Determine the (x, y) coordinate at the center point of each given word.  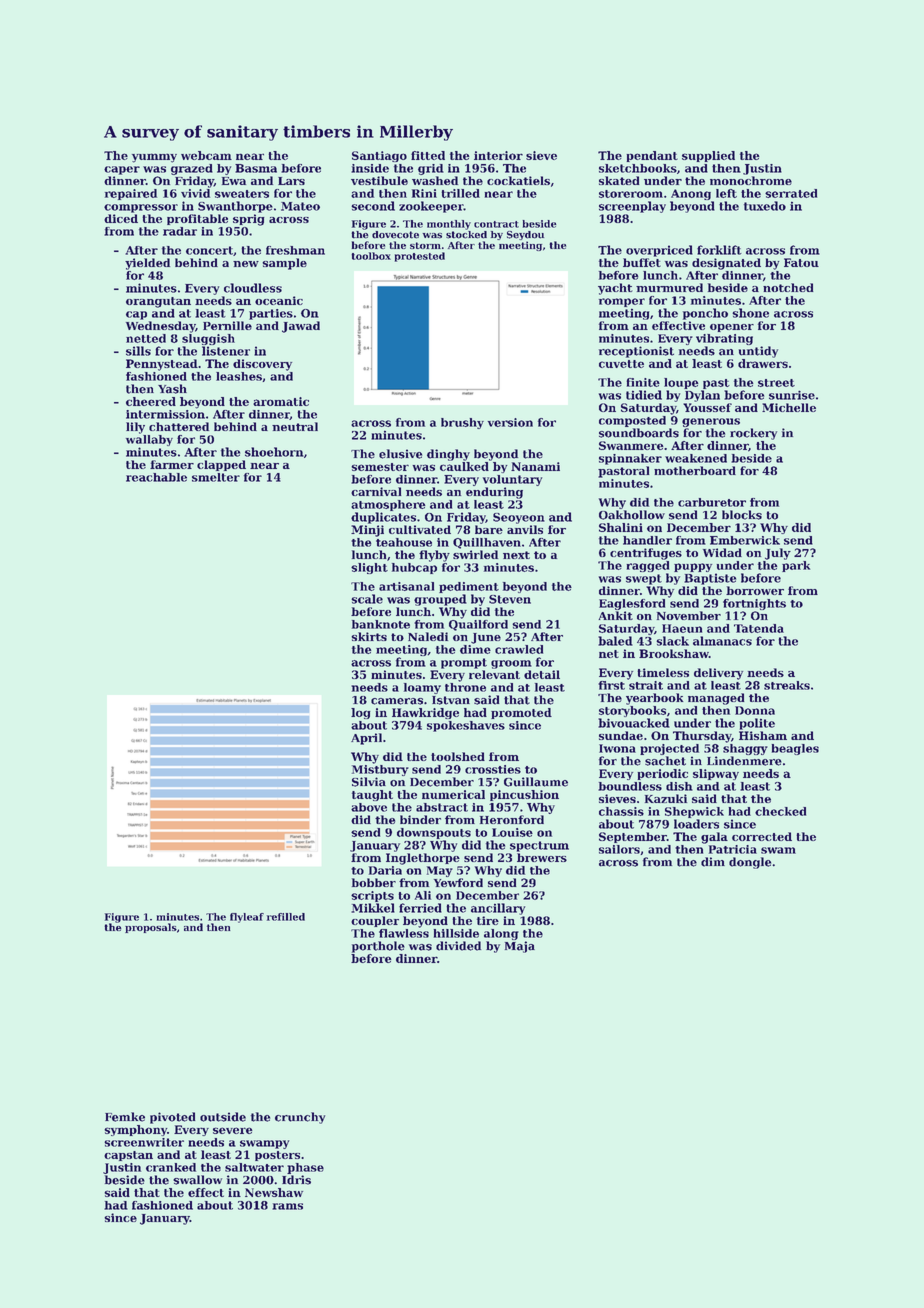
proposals (151, 928)
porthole (378, 947)
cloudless (253, 288)
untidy (758, 352)
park (796, 566)
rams (287, 1206)
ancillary (498, 909)
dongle (750, 863)
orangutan (158, 302)
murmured (669, 287)
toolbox (371, 256)
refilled (286, 917)
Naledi (428, 636)
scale (367, 599)
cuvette (621, 364)
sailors (619, 849)
